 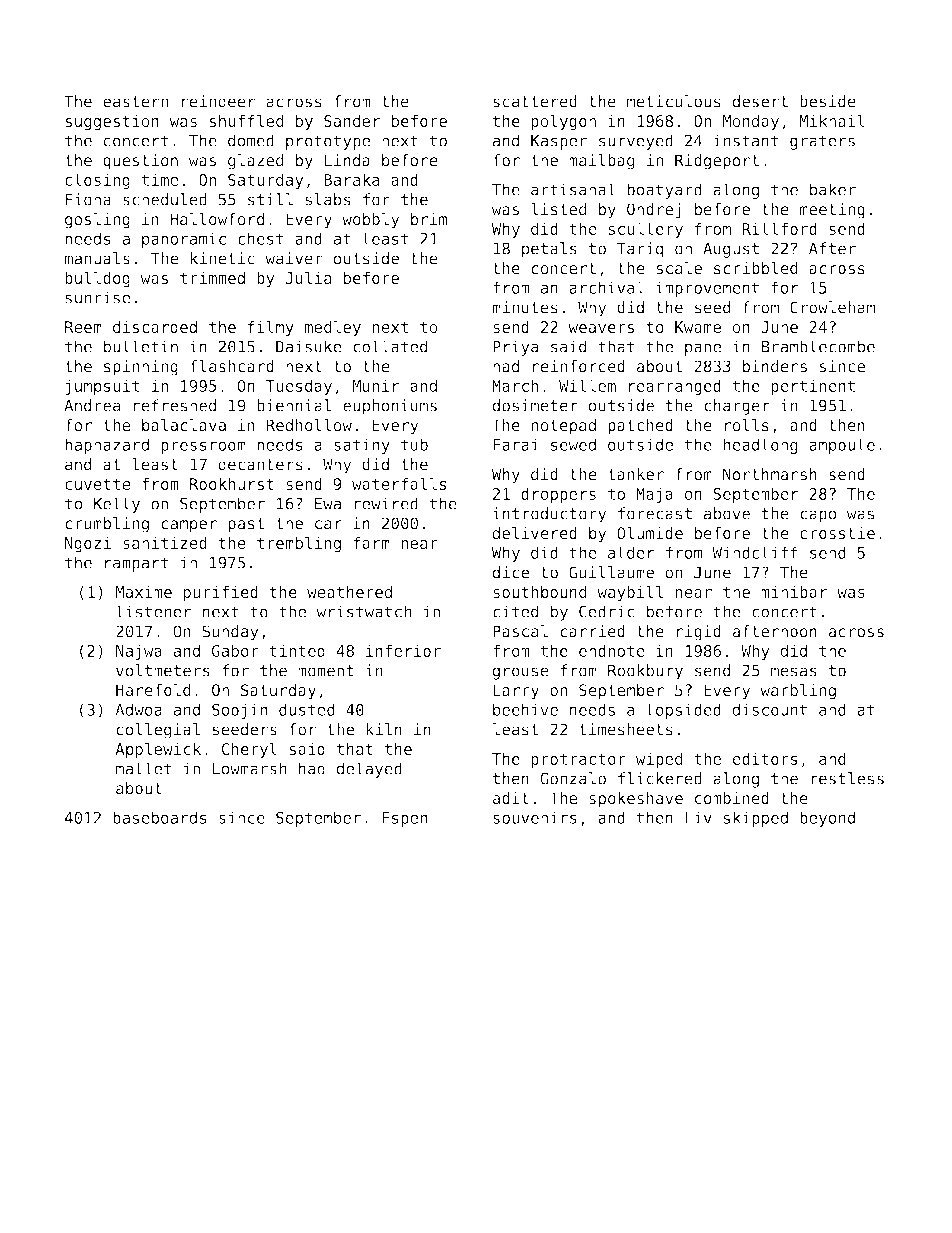 I want to click on Najwa, so click(x=139, y=652).
